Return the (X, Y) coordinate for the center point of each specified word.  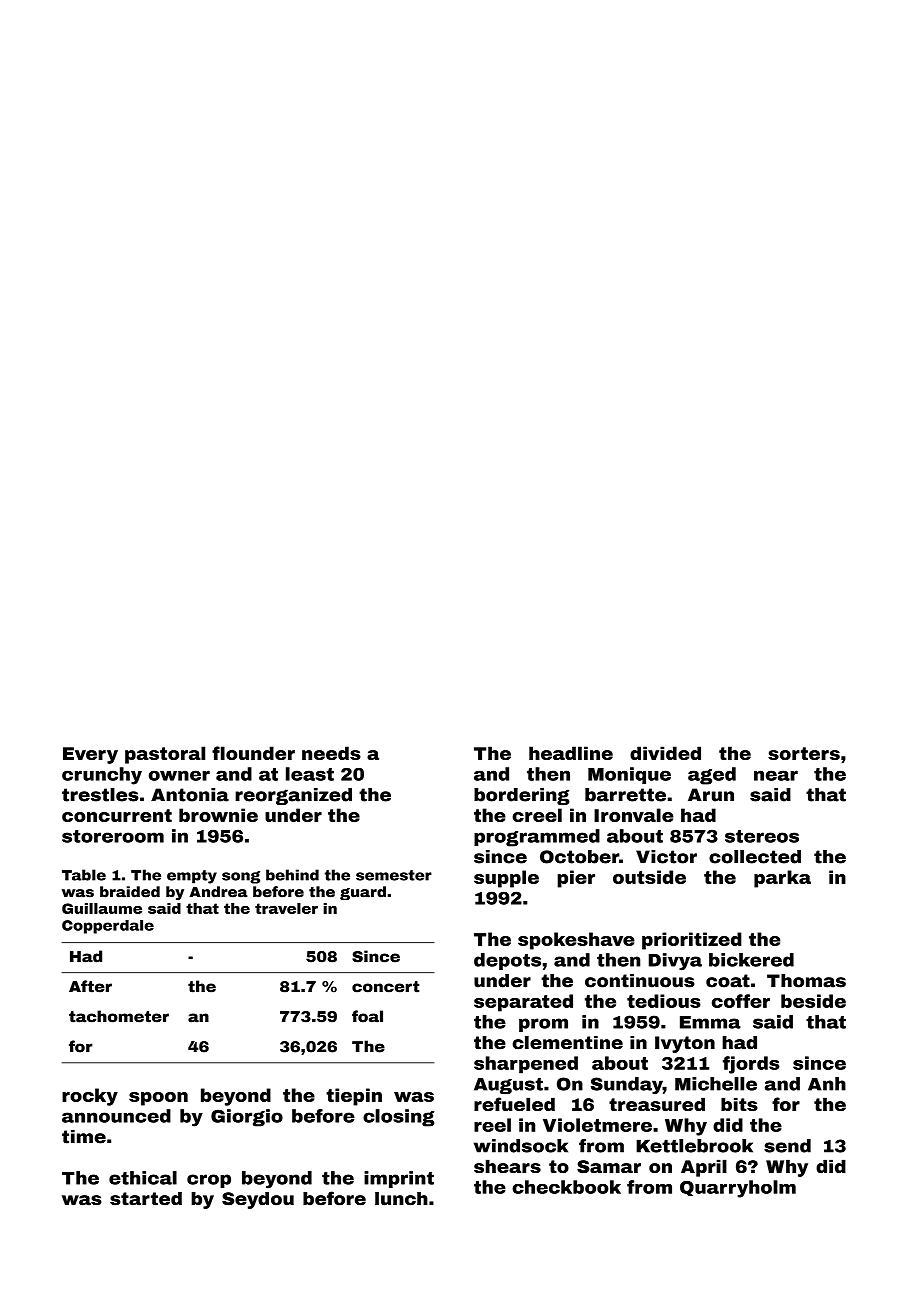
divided (665, 753)
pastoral (165, 755)
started (146, 1199)
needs (331, 753)
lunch (401, 1199)
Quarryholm (738, 1189)
